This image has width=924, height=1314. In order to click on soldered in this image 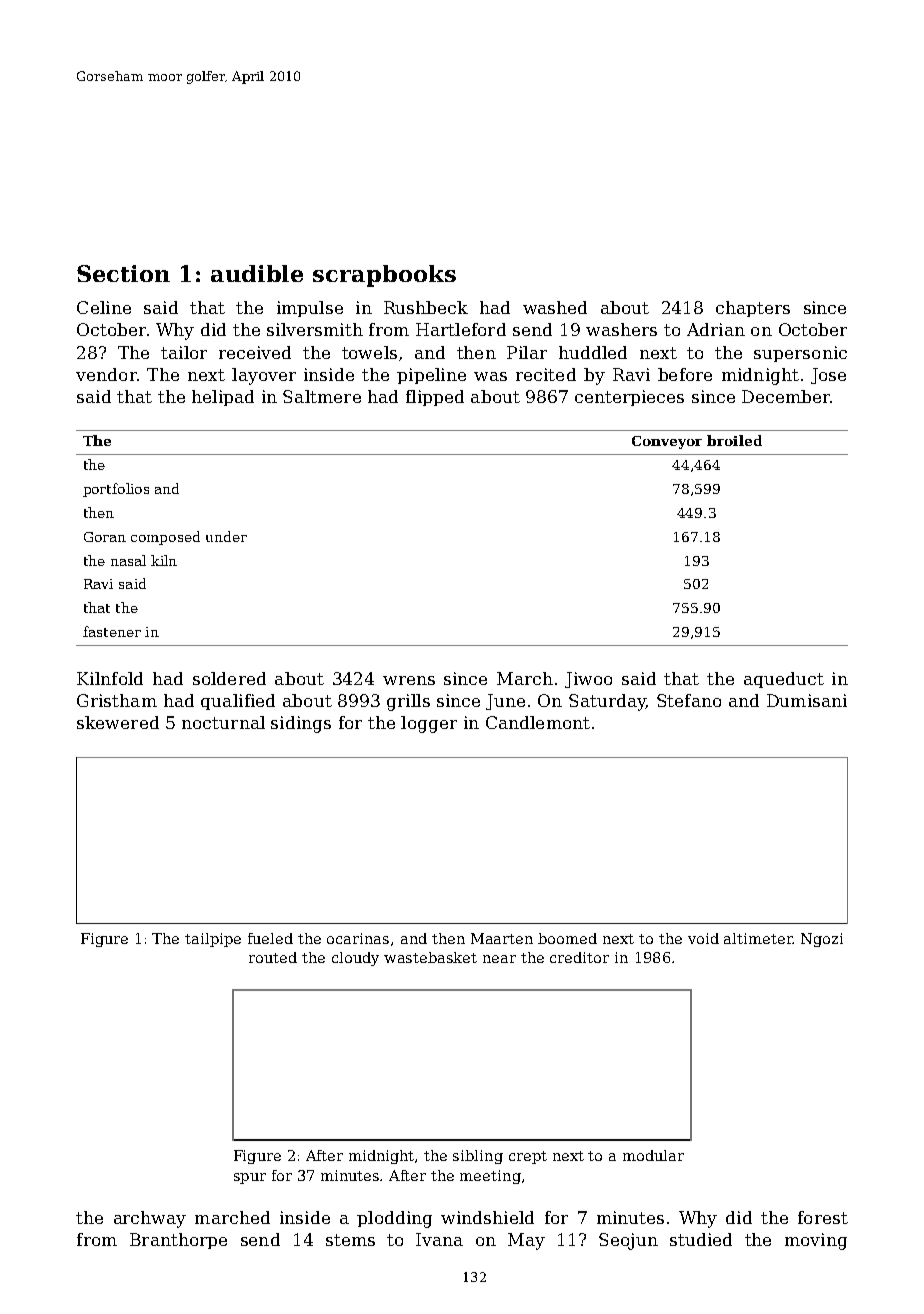, I will do `click(229, 678)`.
